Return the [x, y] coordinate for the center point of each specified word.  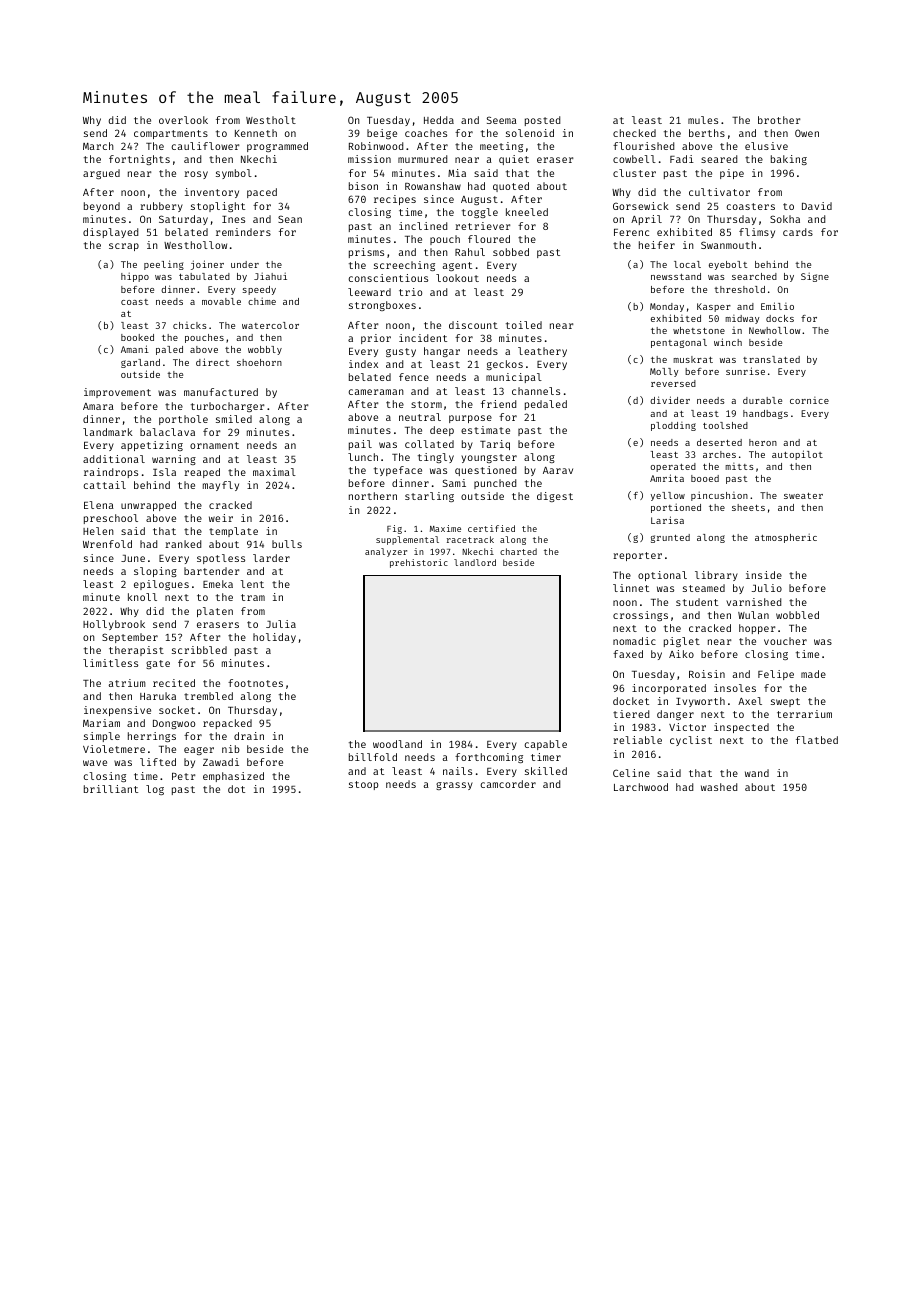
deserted [719, 442]
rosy [196, 175]
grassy [454, 786]
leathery [542, 352]
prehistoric [419, 563]
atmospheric [786, 538]
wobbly [265, 350]
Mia [457, 173]
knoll [142, 597]
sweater [803, 496]
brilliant [111, 789]
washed [719, 787]
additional [114, 459]
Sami [454, 483]
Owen [807, 133]
